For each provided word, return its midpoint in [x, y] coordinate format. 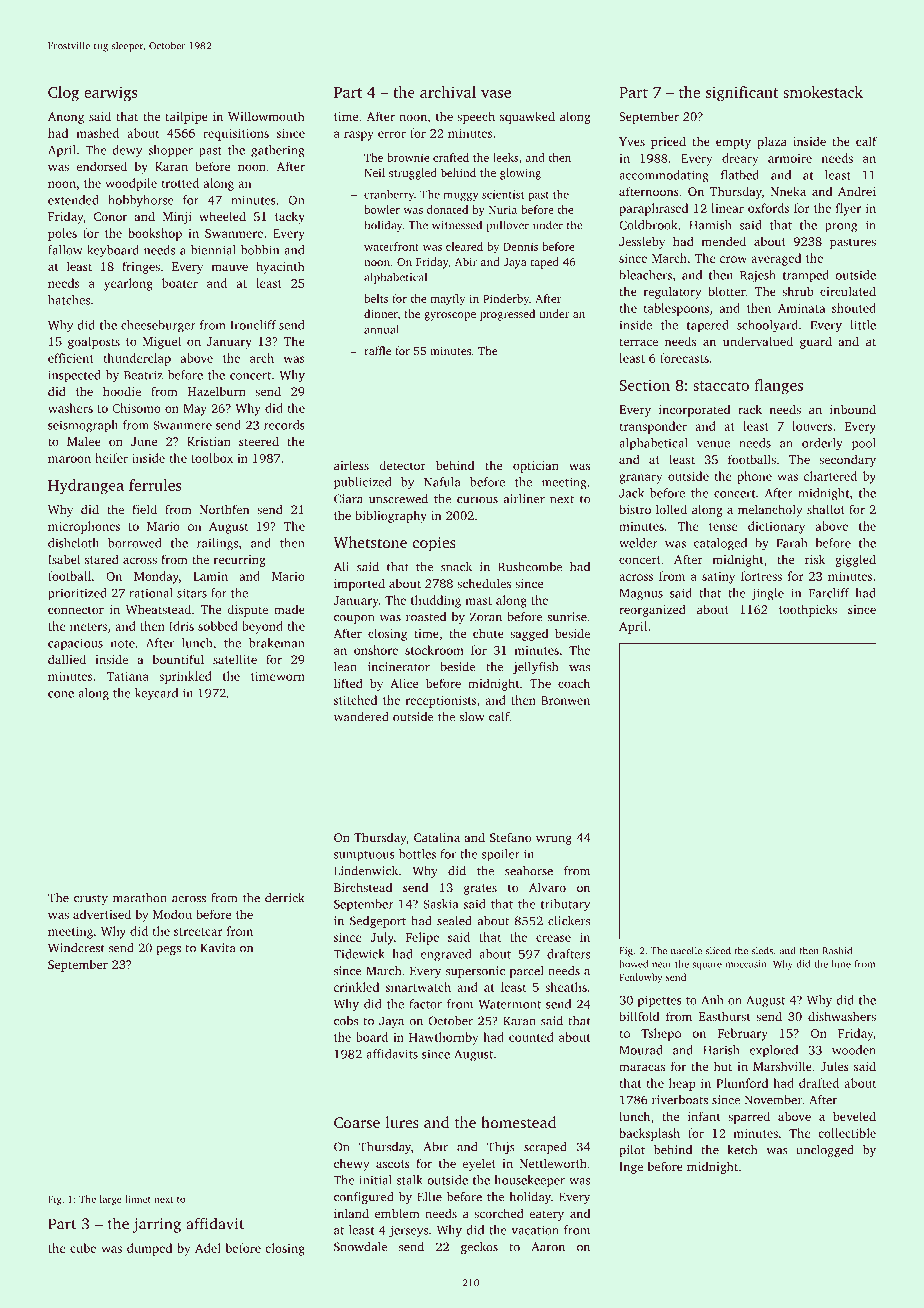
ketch [742, 1150]
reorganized [652, 610]
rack [750, 409]
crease [553, 938]
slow [472, 717]
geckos [479, 1248]
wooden [854, 1050]
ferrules [155, 485]
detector [402, 465]
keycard [156, 694]
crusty [91, 899]
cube [83, 1248]
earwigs [110, 94]
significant [742, 94]
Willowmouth [266, 116]
